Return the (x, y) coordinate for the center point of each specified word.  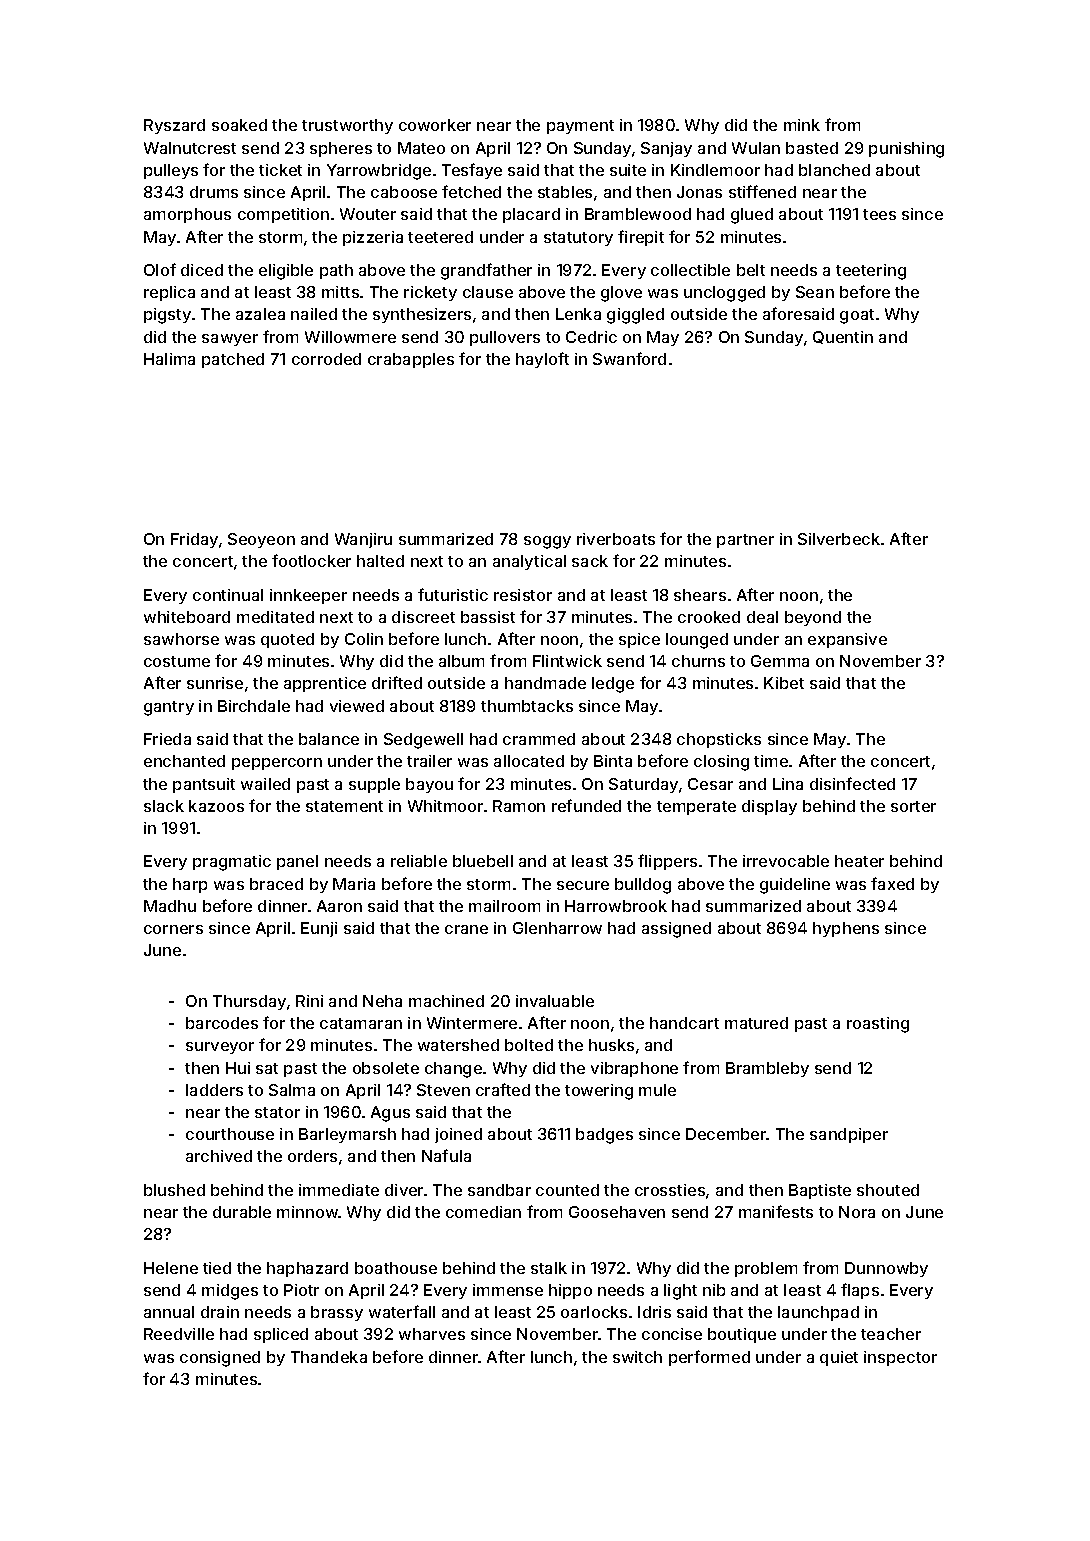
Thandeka (329, 1357)
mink (802, 125)
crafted (503, 1089)
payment (580, 127)
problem (766, 1269)
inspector (900, 1358)
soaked (239, 125)
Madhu (170, 906)
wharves (432, 1334)
